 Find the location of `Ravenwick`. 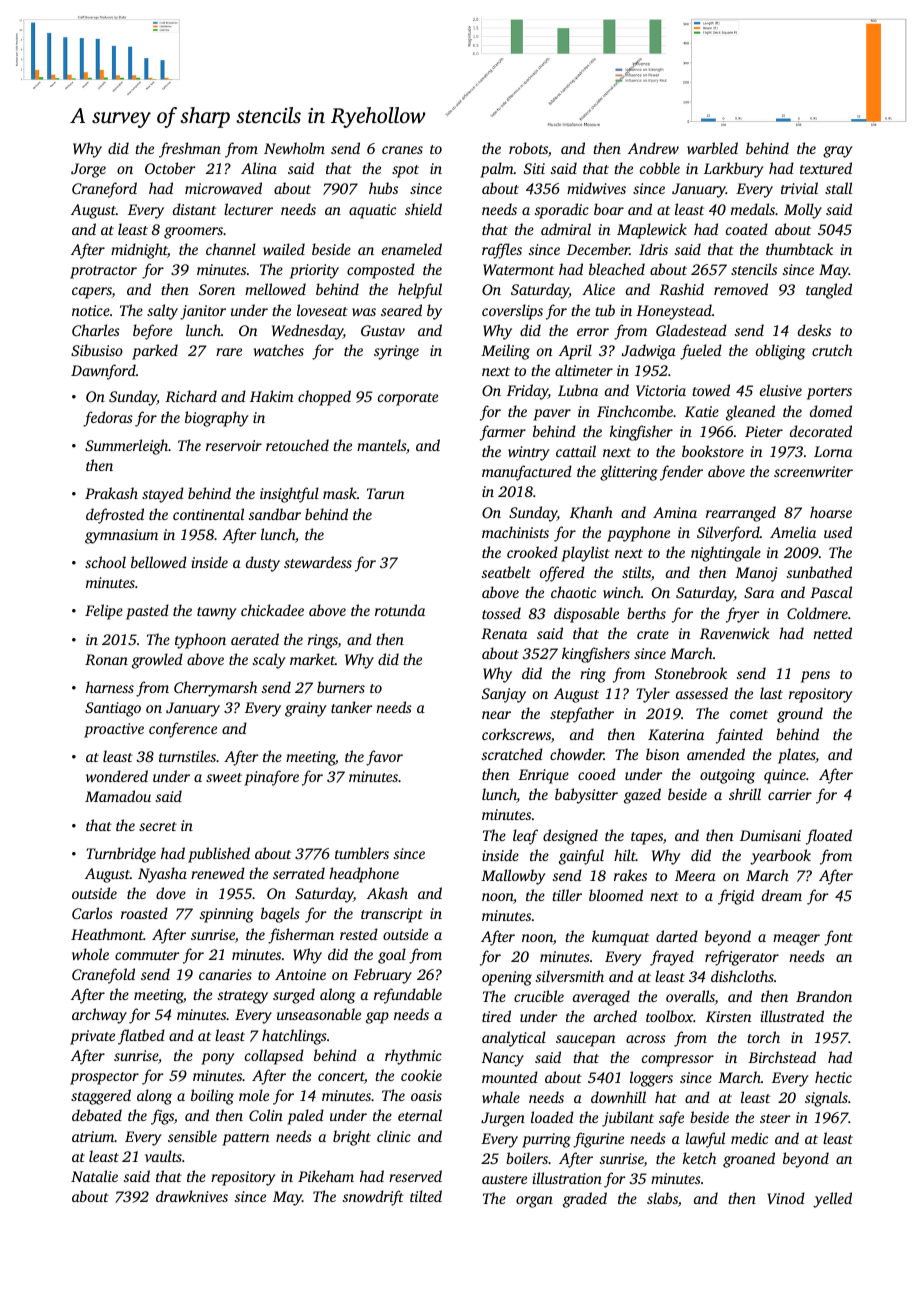

Ravenwick is located at coordinates (735, 633).
